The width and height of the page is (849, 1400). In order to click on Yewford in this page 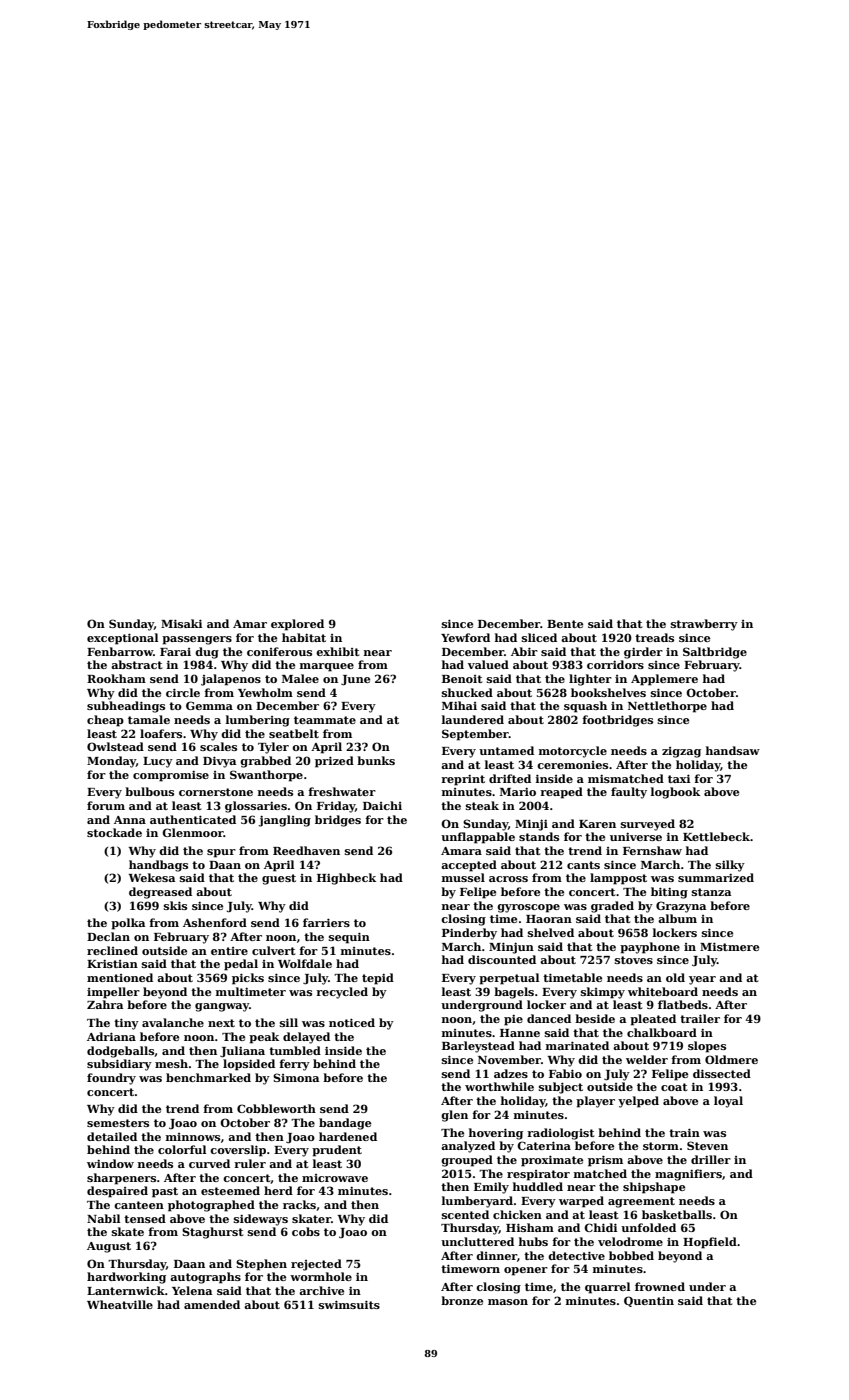, I will do `click(465, 637)`.
